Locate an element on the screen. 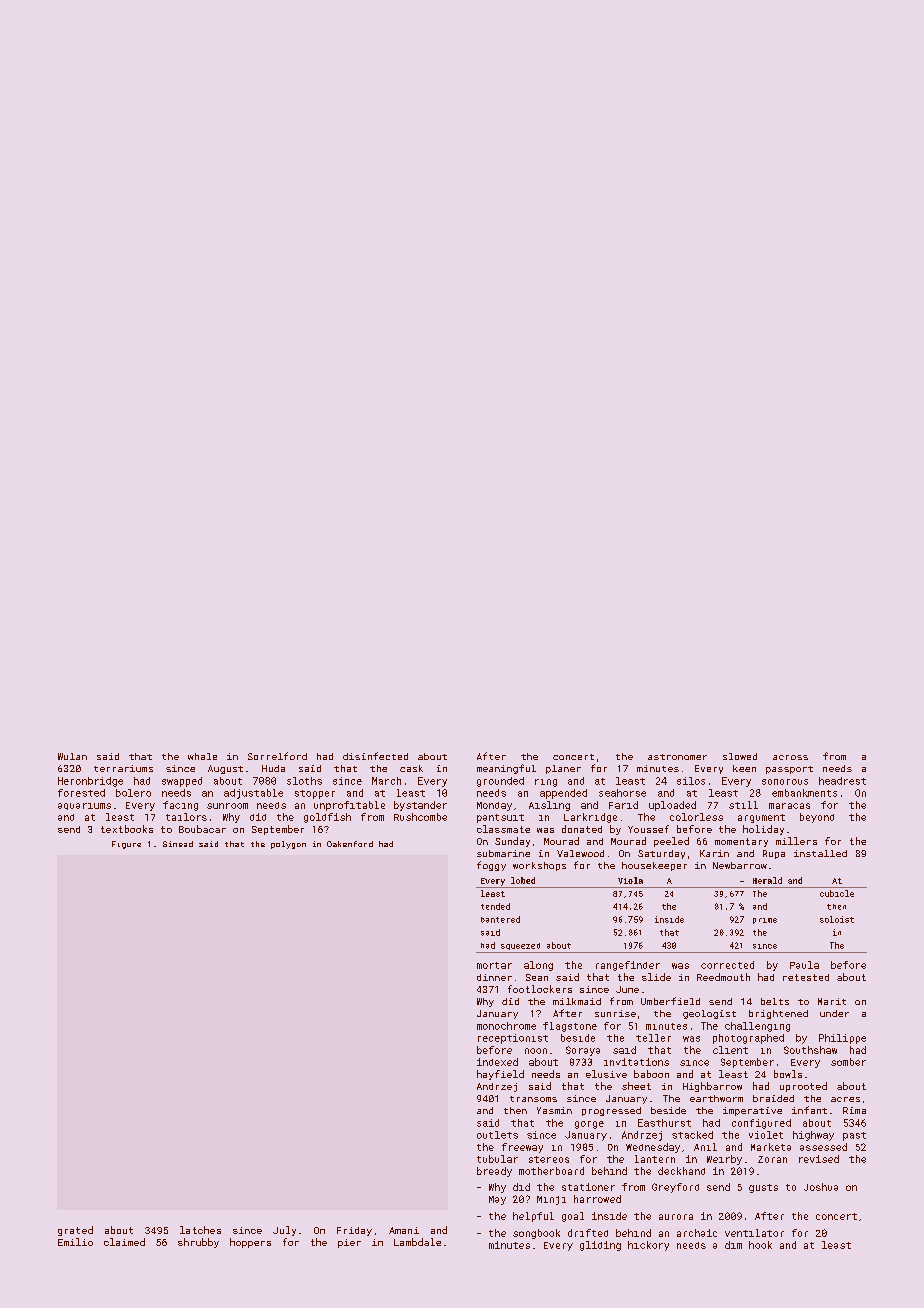 The height and width of the screenshot is (1308, 924). Emilio is located at coordinates (75, 1242).
